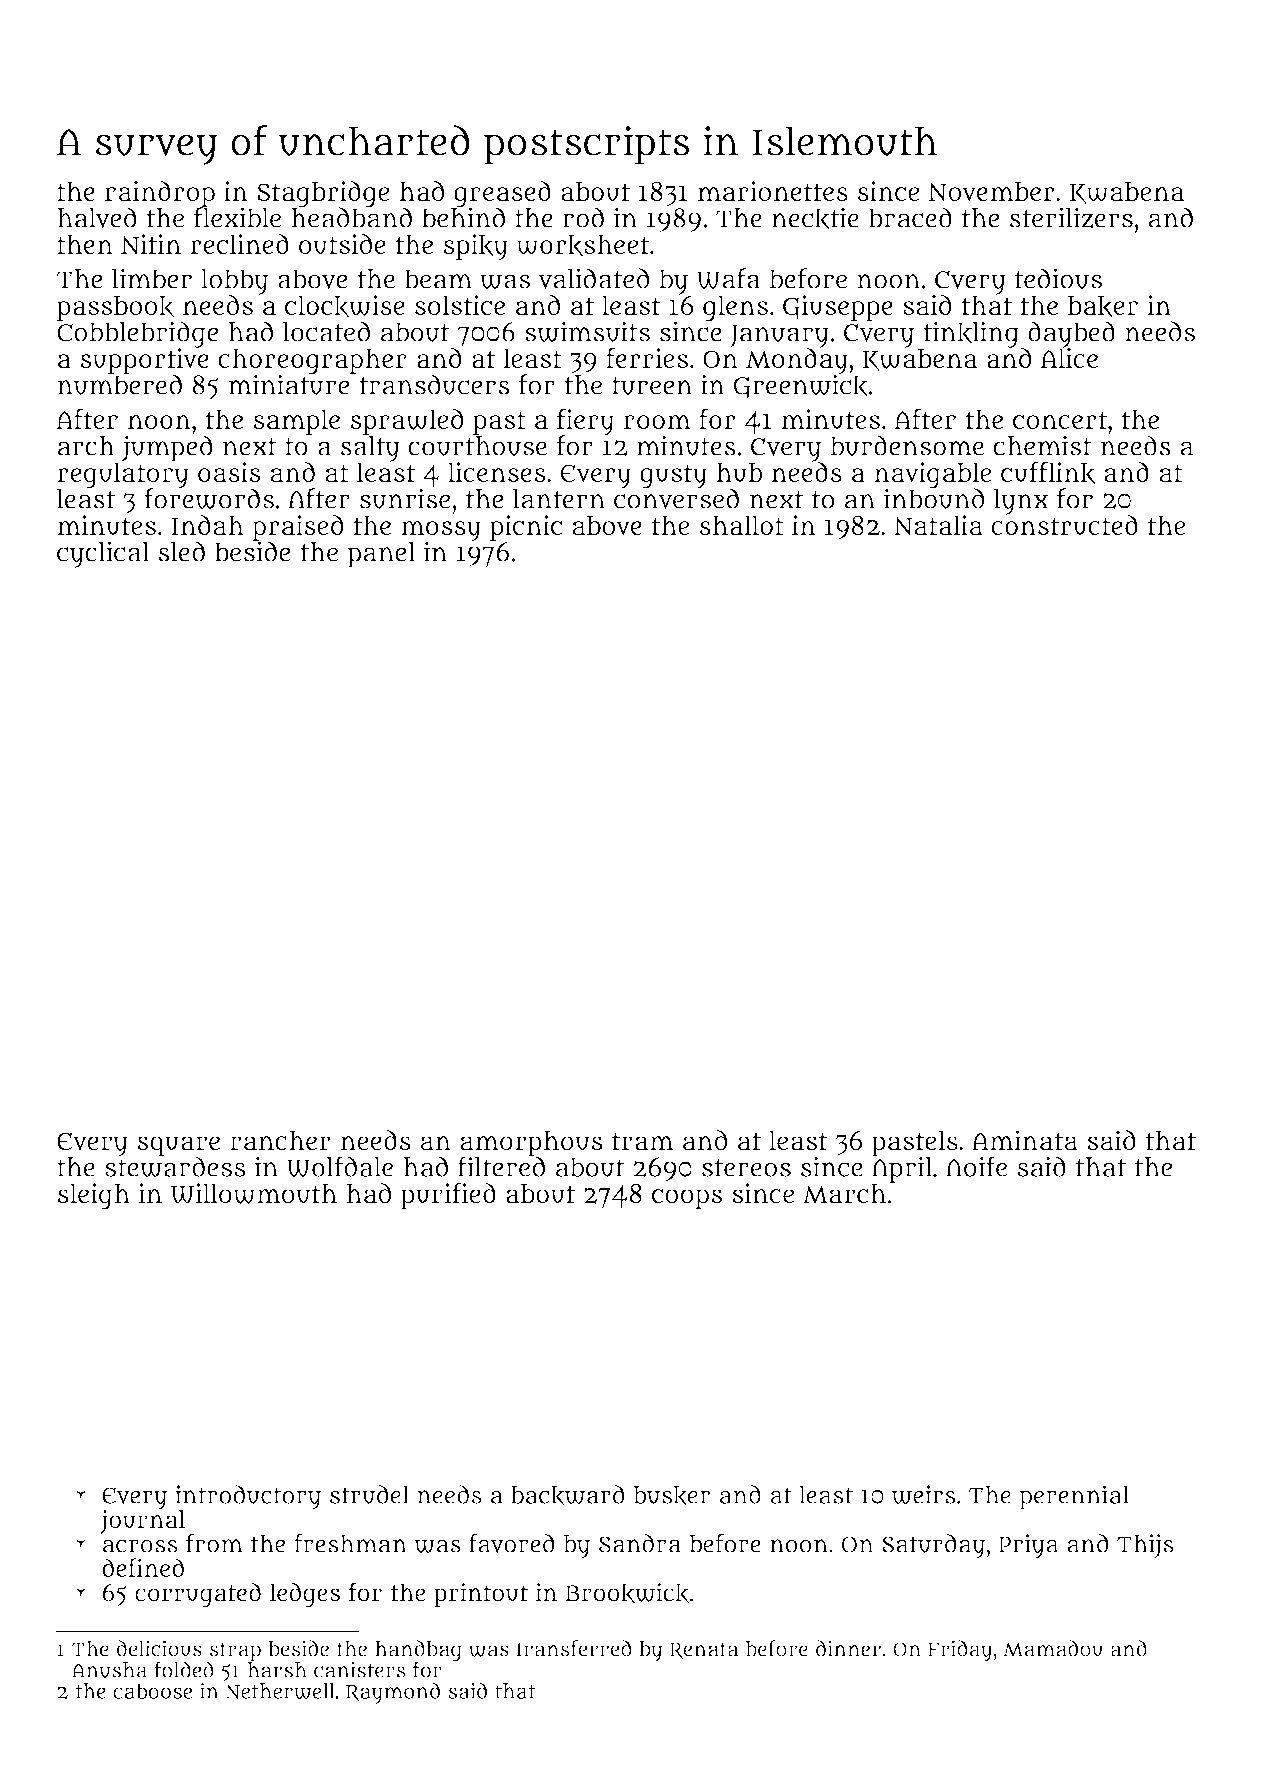 This image has width=1265, height=1789. I want to click on shallot, so click(742, 525).
